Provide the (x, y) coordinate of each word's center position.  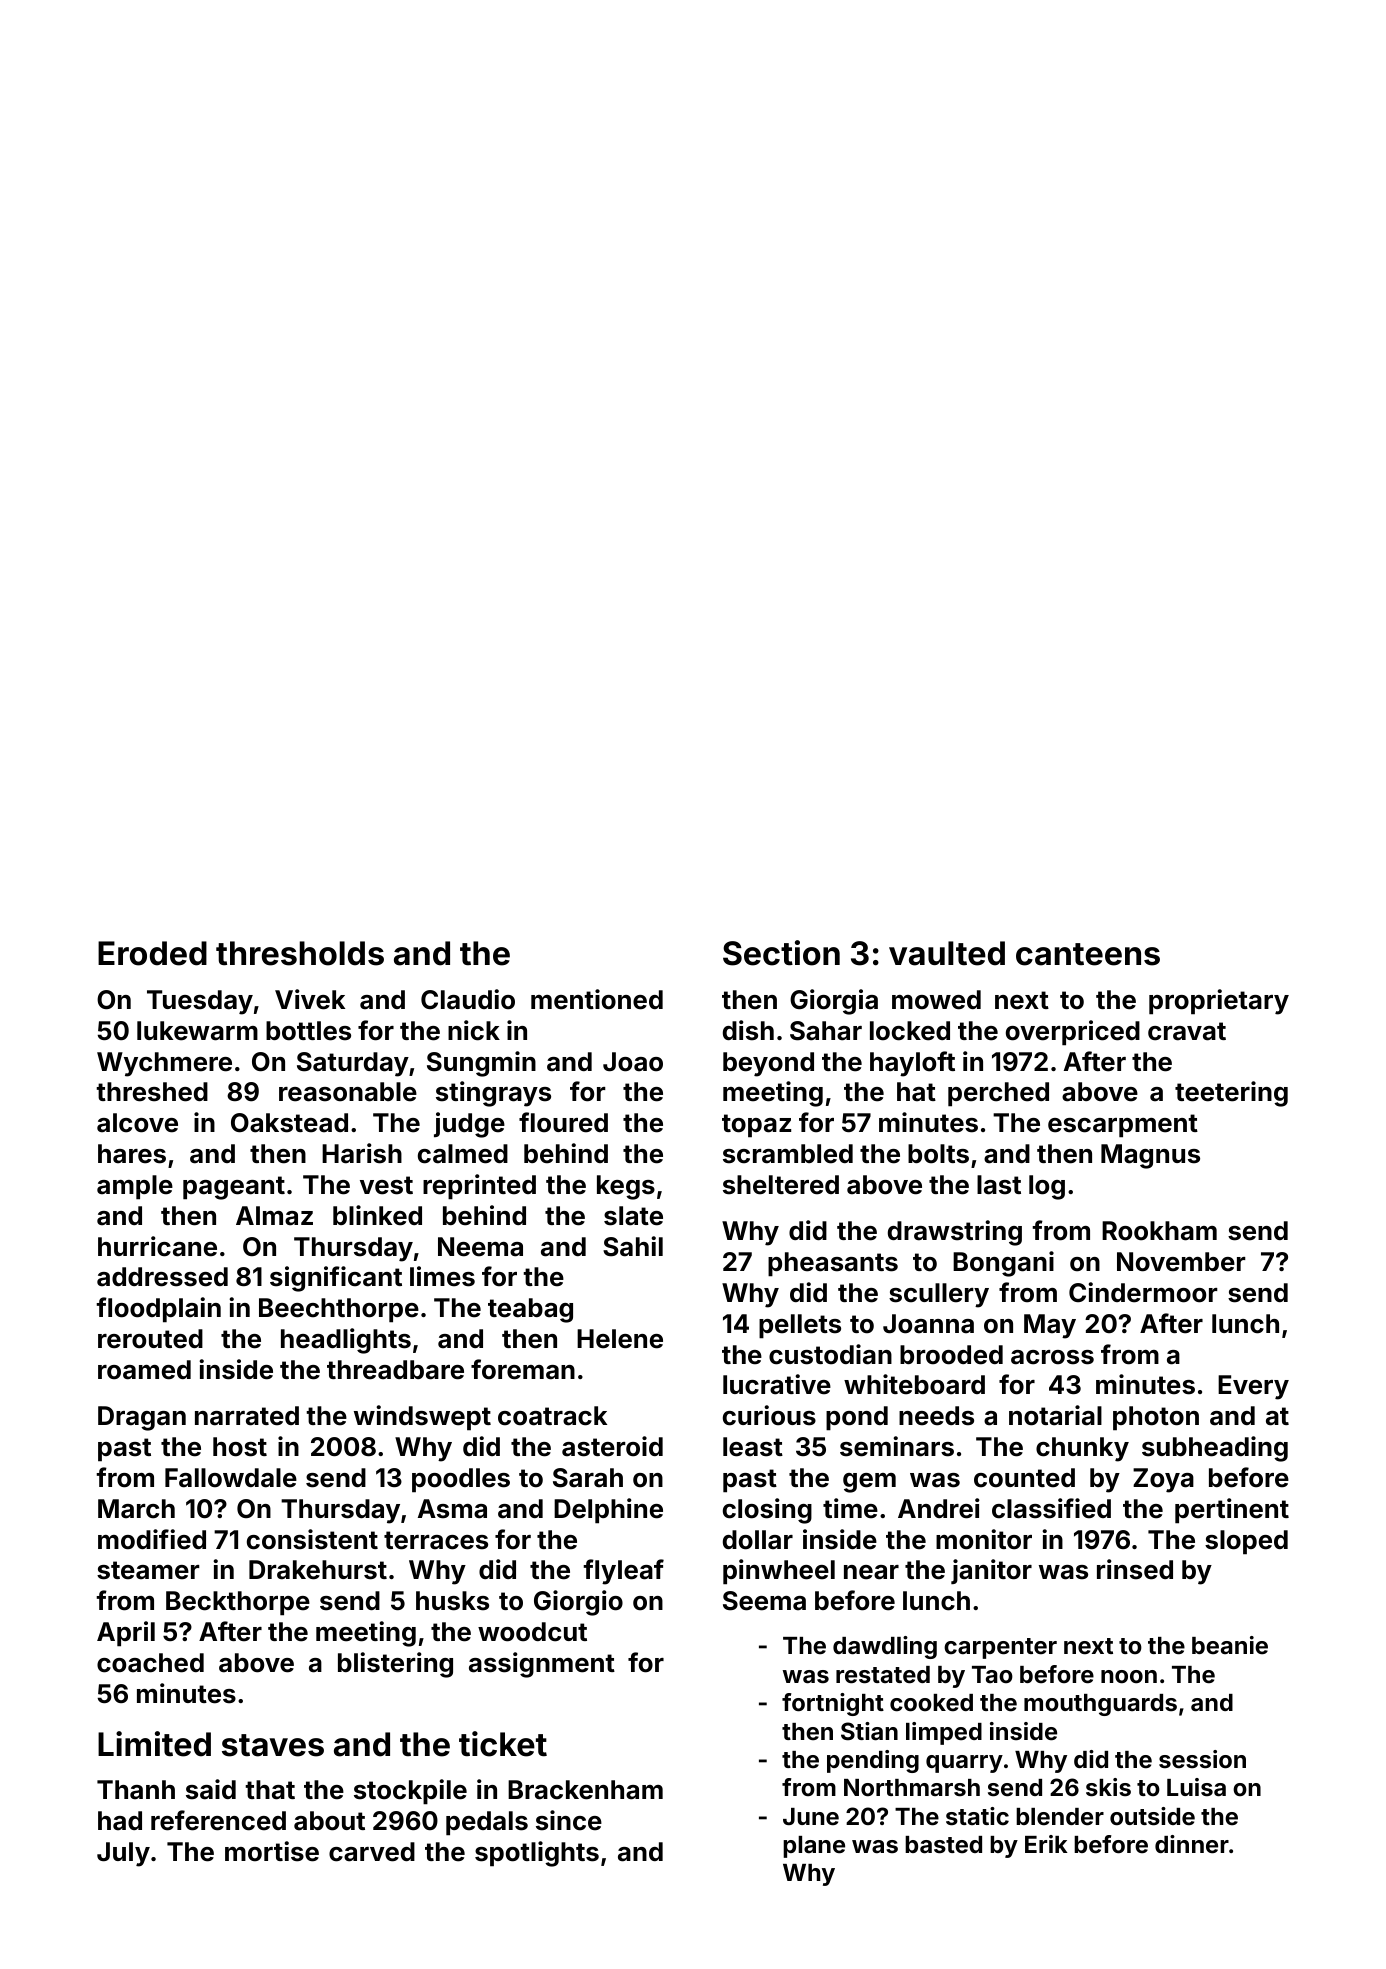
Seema (764, 1601)
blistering (395, 1665)
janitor (991, 1571)
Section (781, 953)
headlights (346, 1341)
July (123, 1854)
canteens (1088, 954)
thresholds (300, 953)
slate (633, 1216)
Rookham (1159, 1231)
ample (135, 1187)
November (1181, 1262)
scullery (939, 1295)
